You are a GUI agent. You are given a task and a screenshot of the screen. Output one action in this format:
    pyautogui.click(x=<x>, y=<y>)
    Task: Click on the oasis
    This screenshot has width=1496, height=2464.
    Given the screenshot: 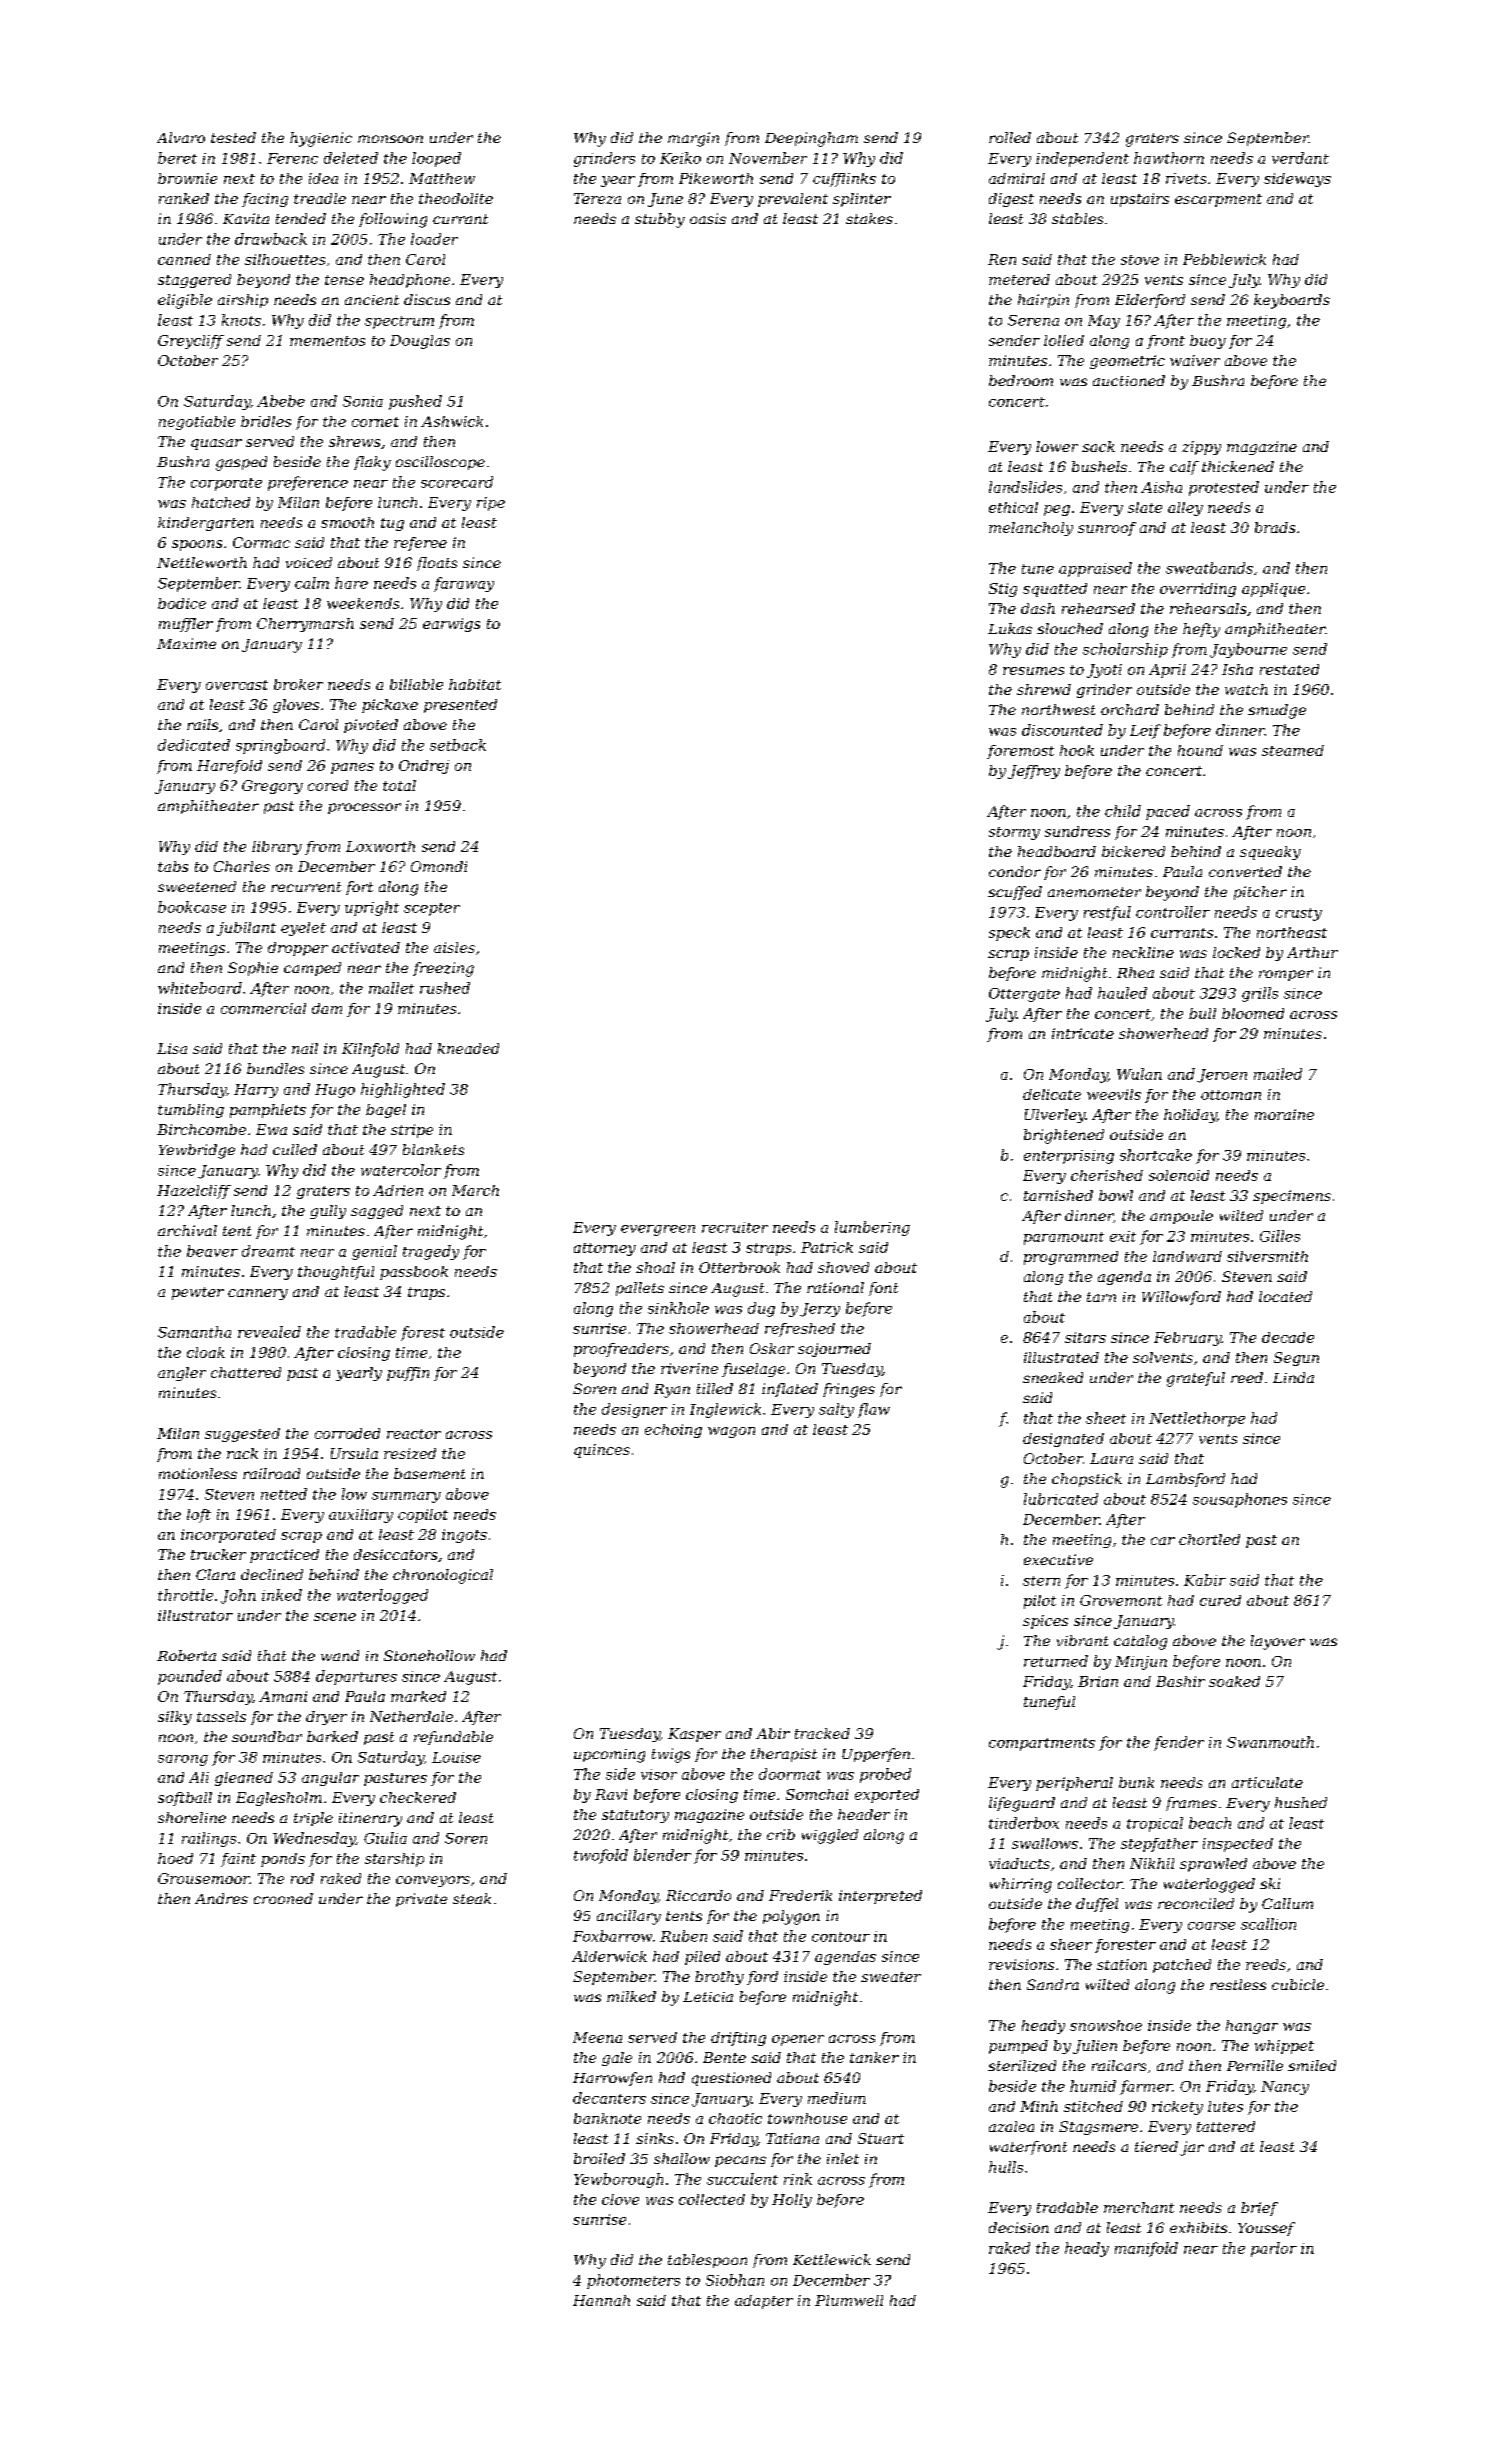 What is the action you would take?
    pyautogui.click(x=708, y=218)
